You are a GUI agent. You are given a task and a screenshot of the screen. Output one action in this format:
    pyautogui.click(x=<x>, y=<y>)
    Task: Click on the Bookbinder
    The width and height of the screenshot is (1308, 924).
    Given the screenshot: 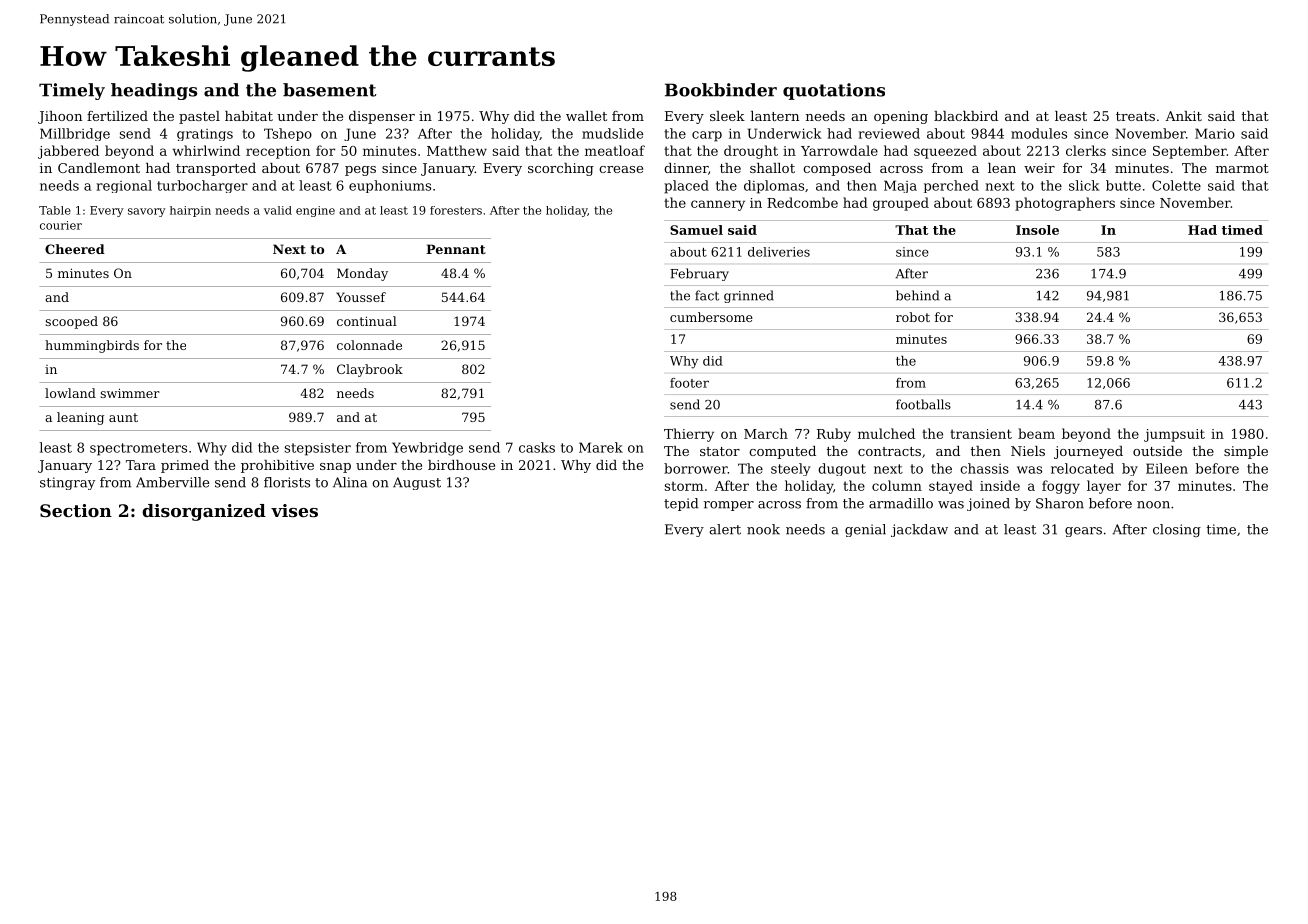 What is the action you would take?
    pyautogui.click(x=721, y=90)
